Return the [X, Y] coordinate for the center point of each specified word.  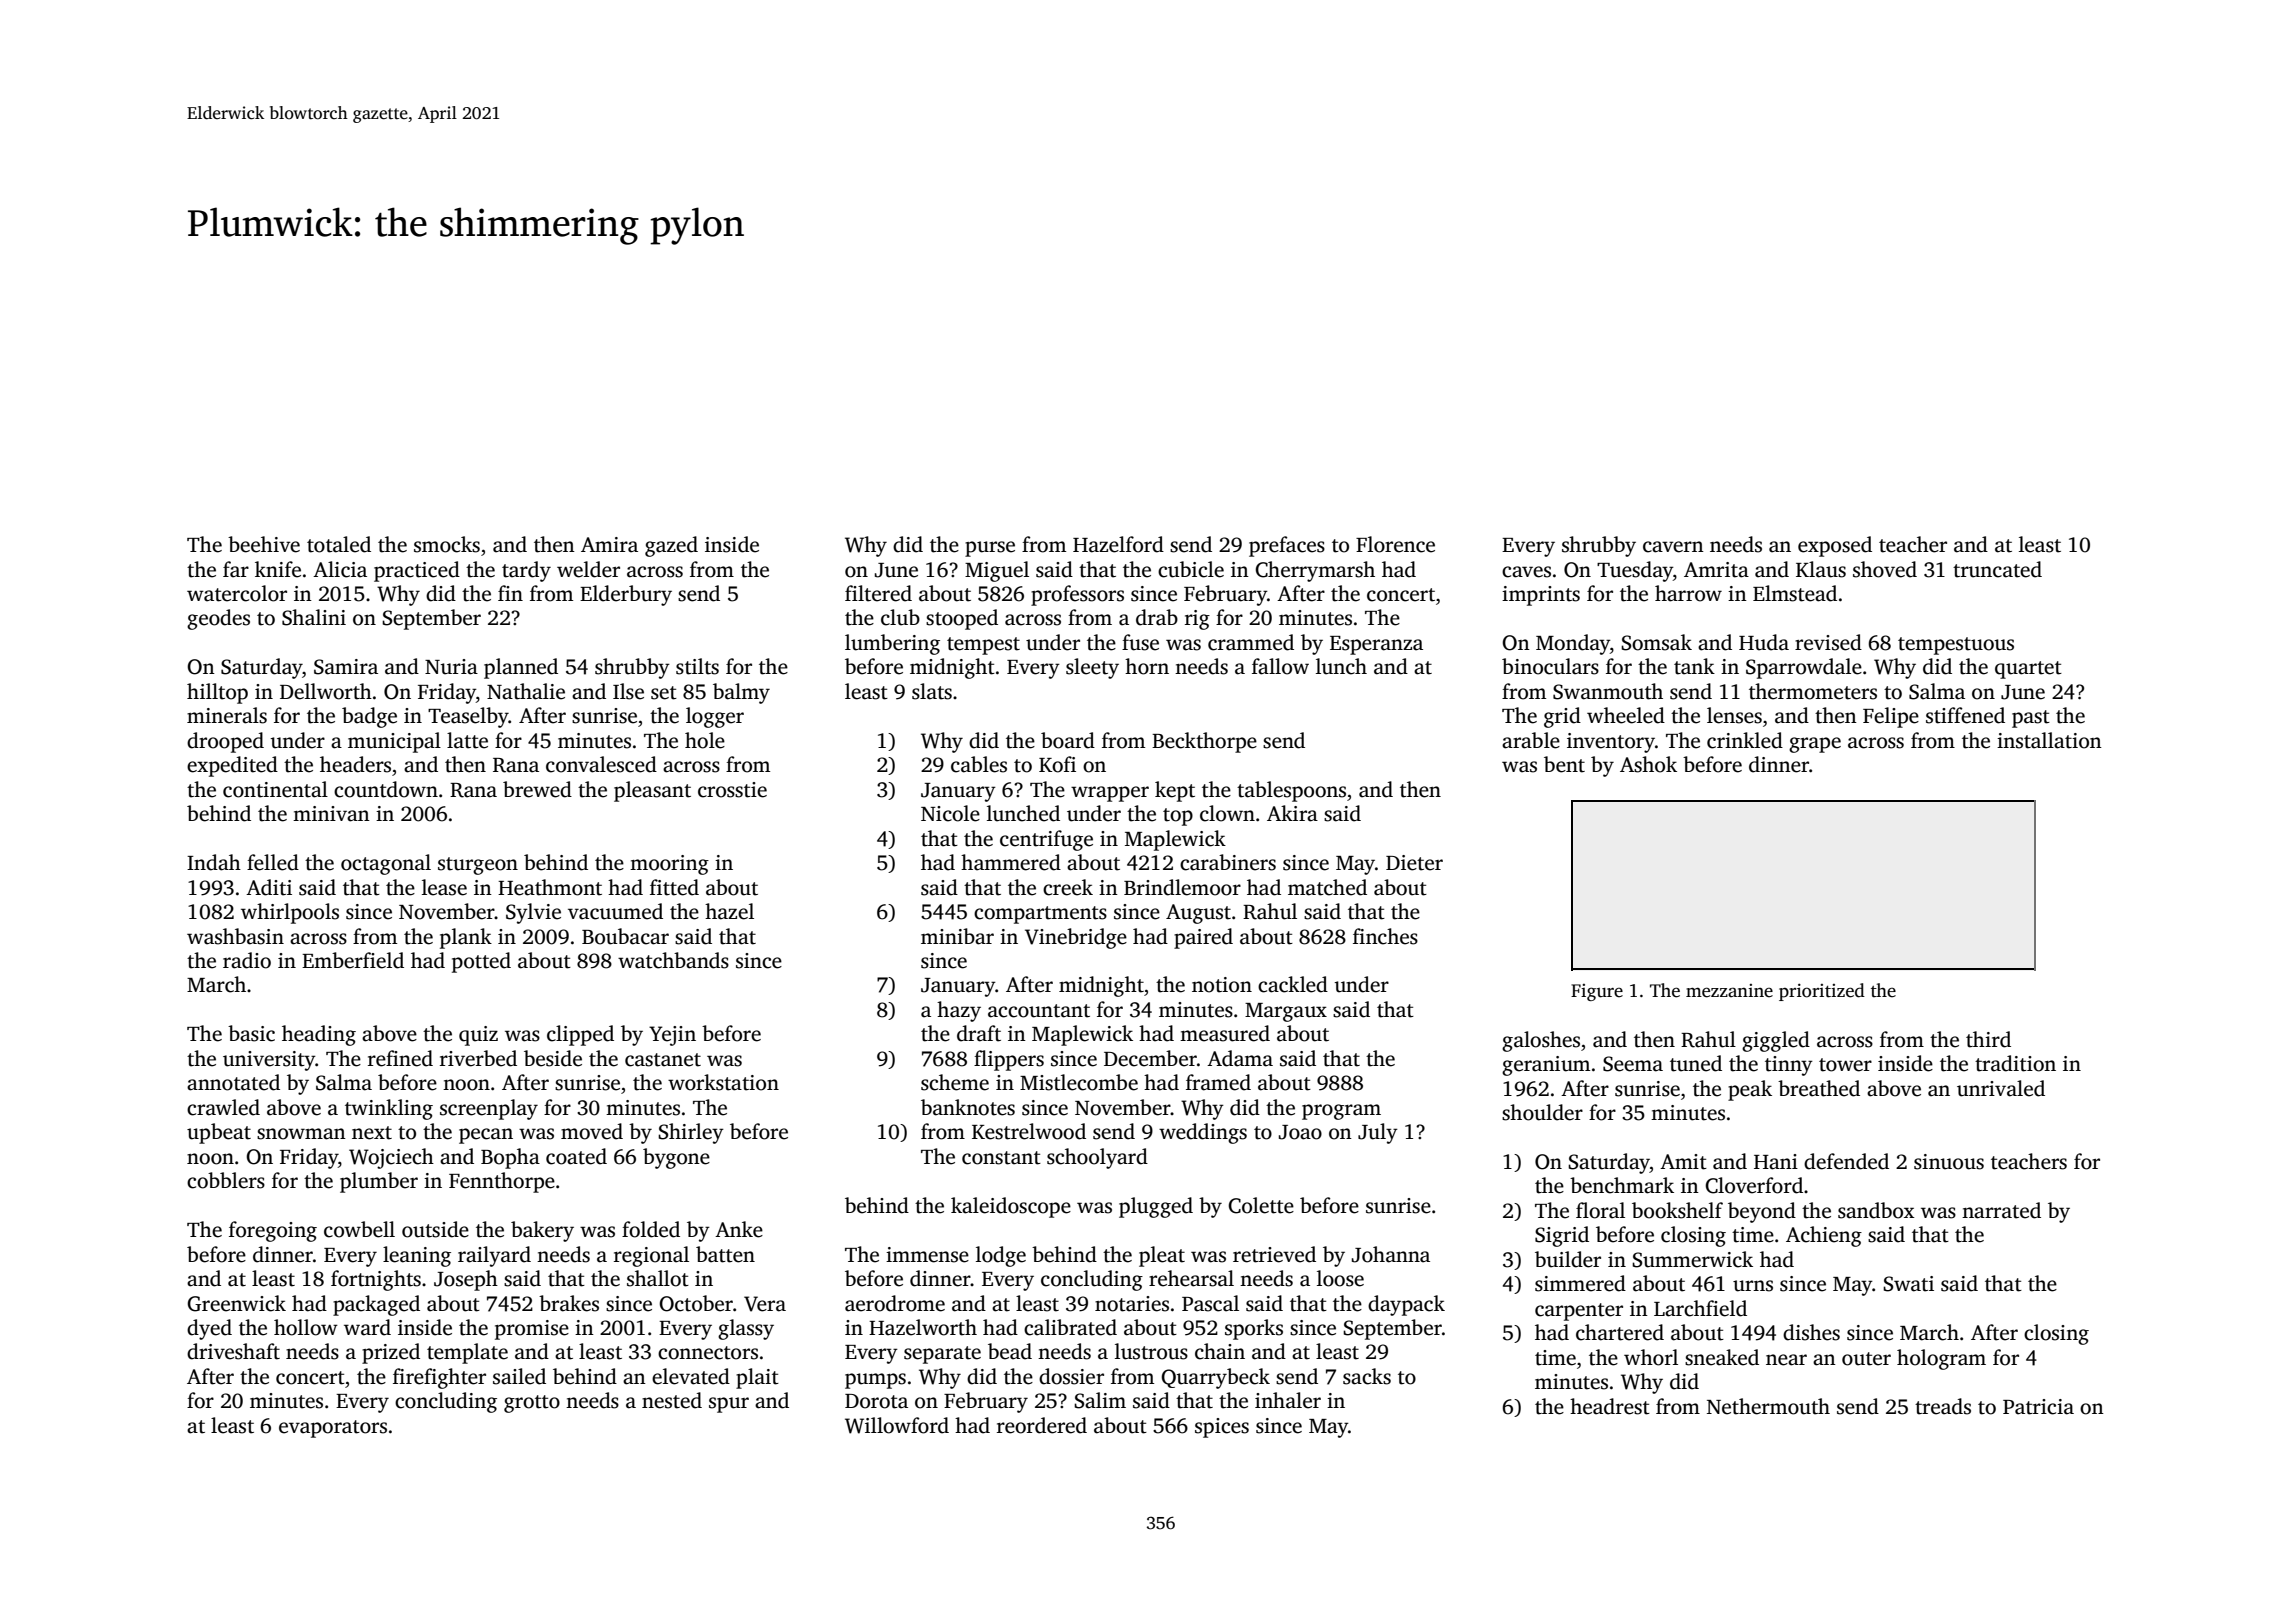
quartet [2028, 670]
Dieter [1414, 863]
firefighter [439, 1378]
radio [247, 960]
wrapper [1110, 794]
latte [467, 740]
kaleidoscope [1011, 1207]
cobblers [226, 1180]
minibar [957, 936]
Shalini [314, 617]
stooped [962, 619]
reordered [1042, 1425]
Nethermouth [1768, 1406]
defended [1846, 1161]
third [1988, 1039]
